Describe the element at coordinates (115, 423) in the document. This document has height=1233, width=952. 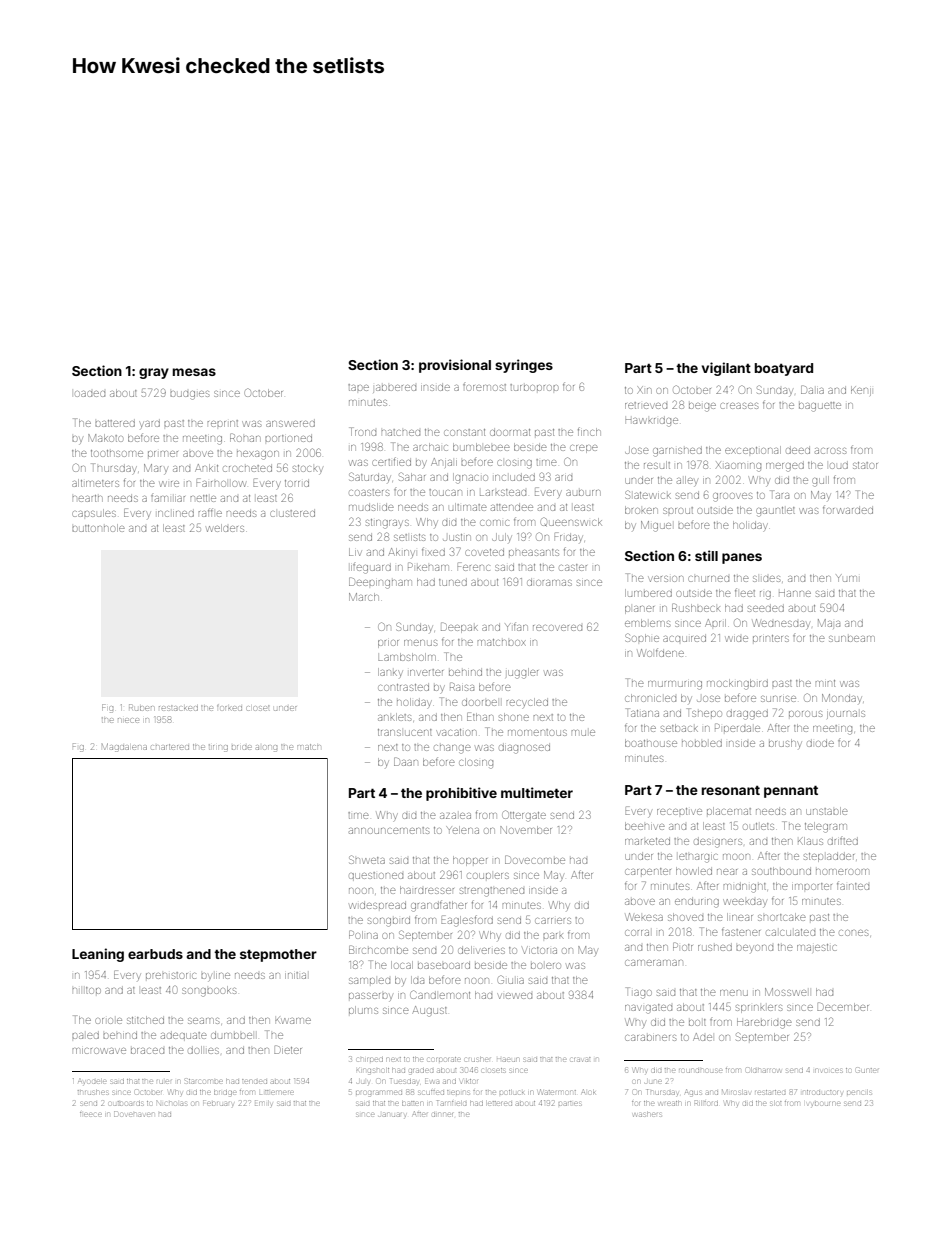
I see `battered` at that location.
